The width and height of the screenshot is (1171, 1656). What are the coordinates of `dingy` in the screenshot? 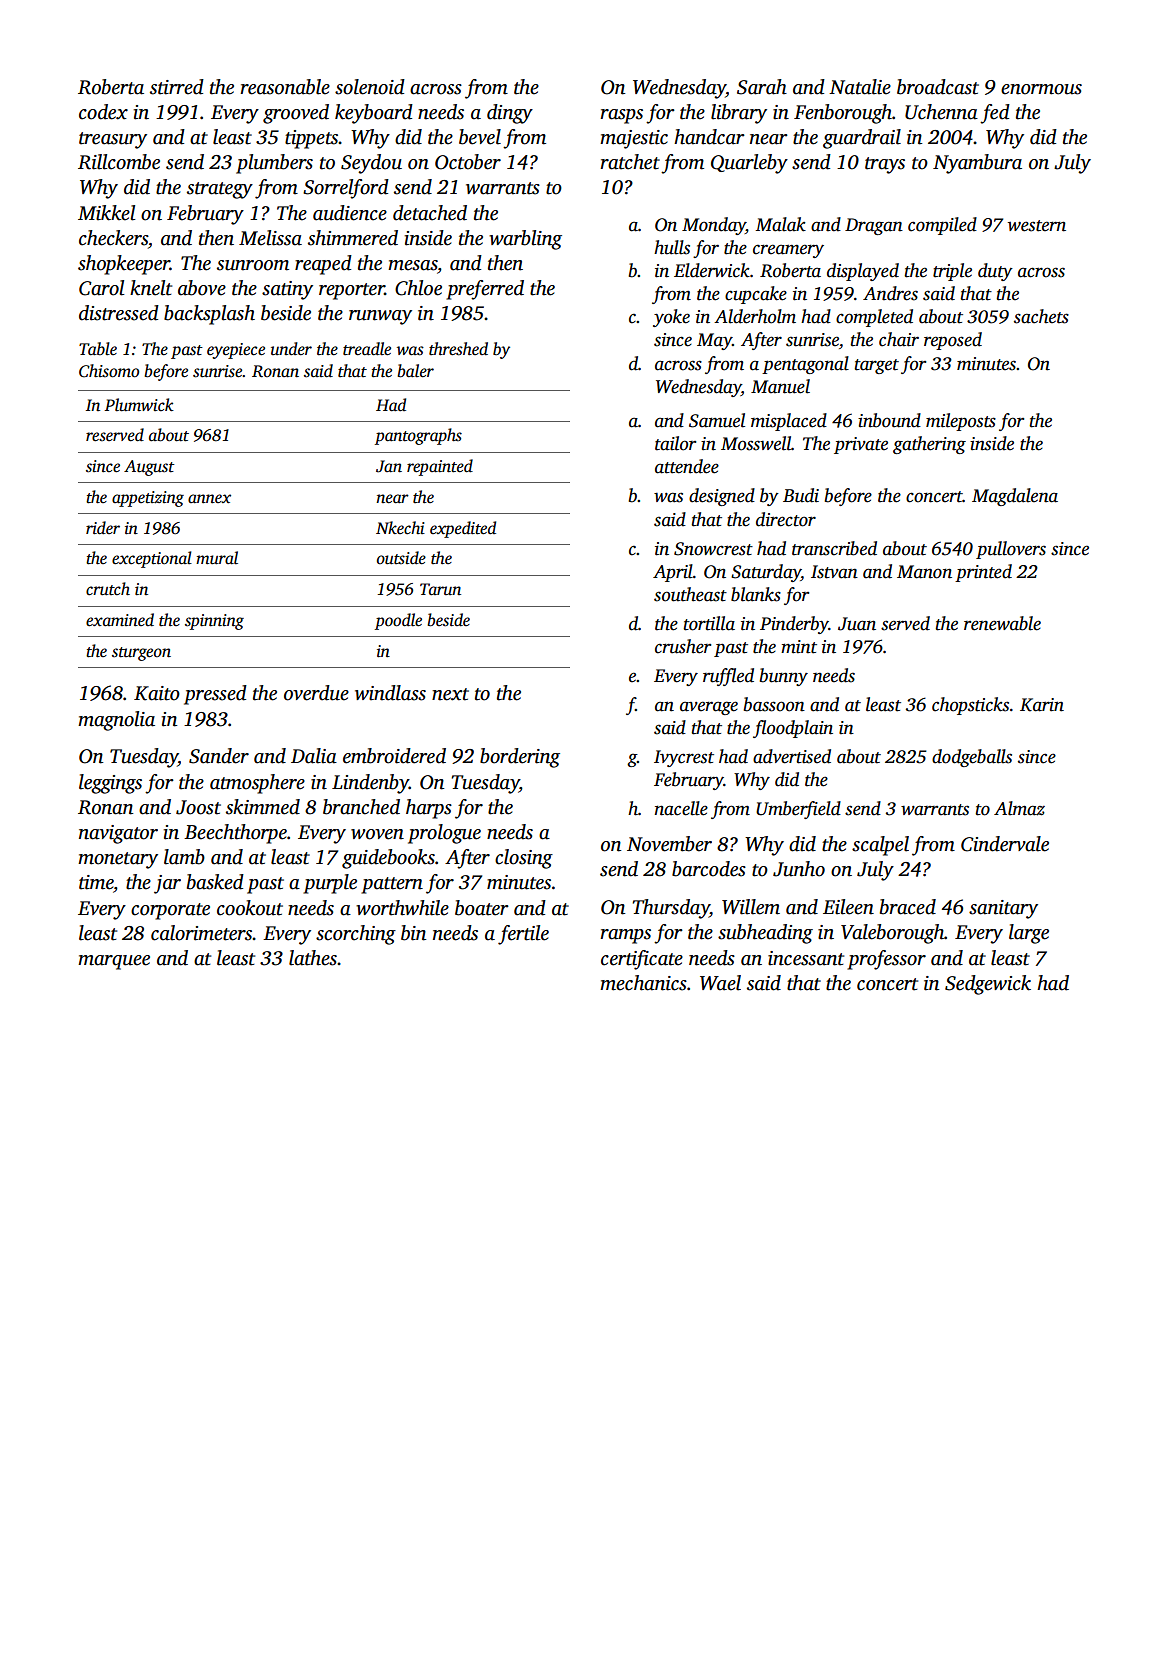 It's located at (510, 114).
